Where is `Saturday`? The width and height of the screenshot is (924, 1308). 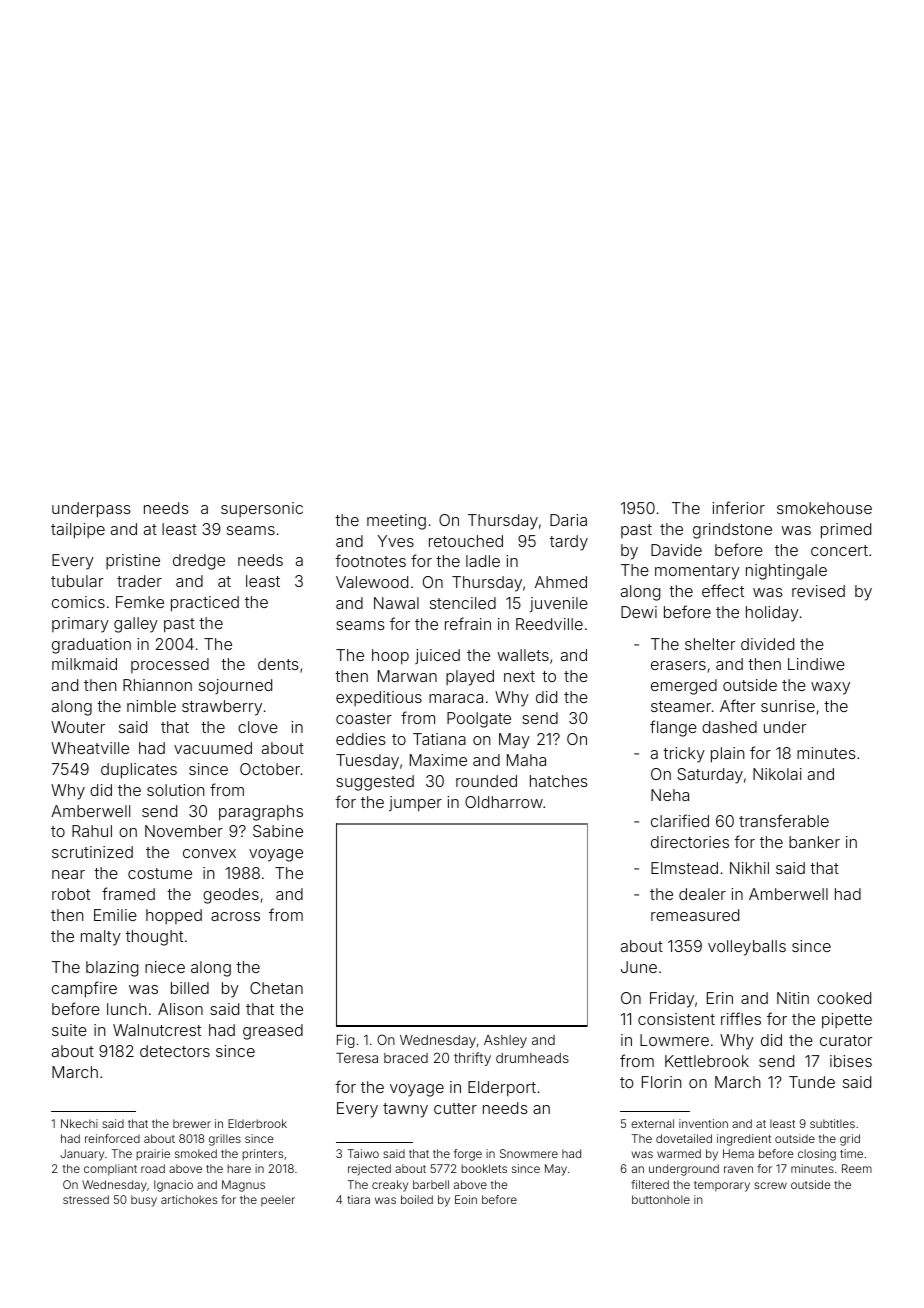
Saturday is located at coordinates (710, 776).
